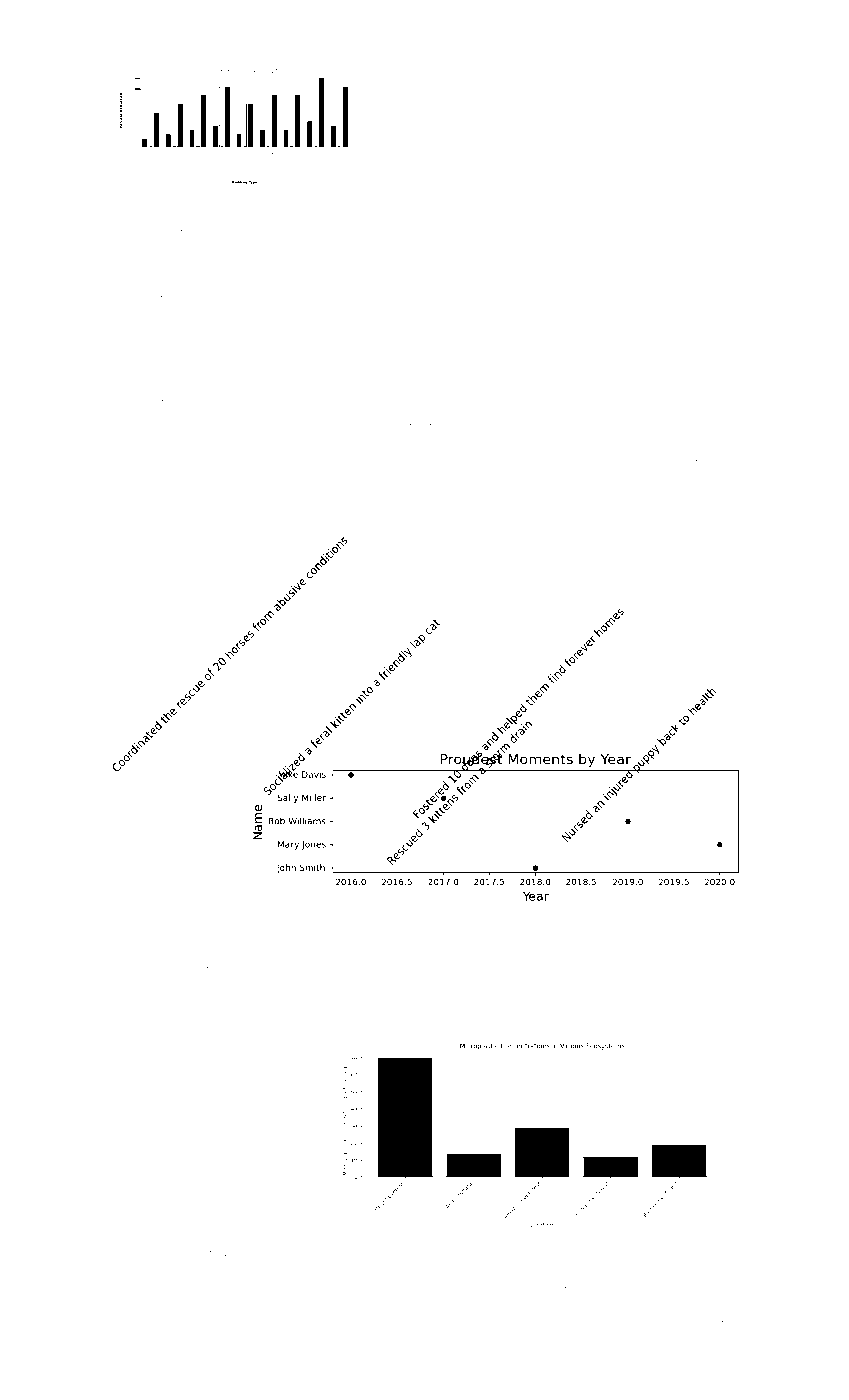  Describe the element at coordinates (457, 927) in the page. I see `cable` at that location.
